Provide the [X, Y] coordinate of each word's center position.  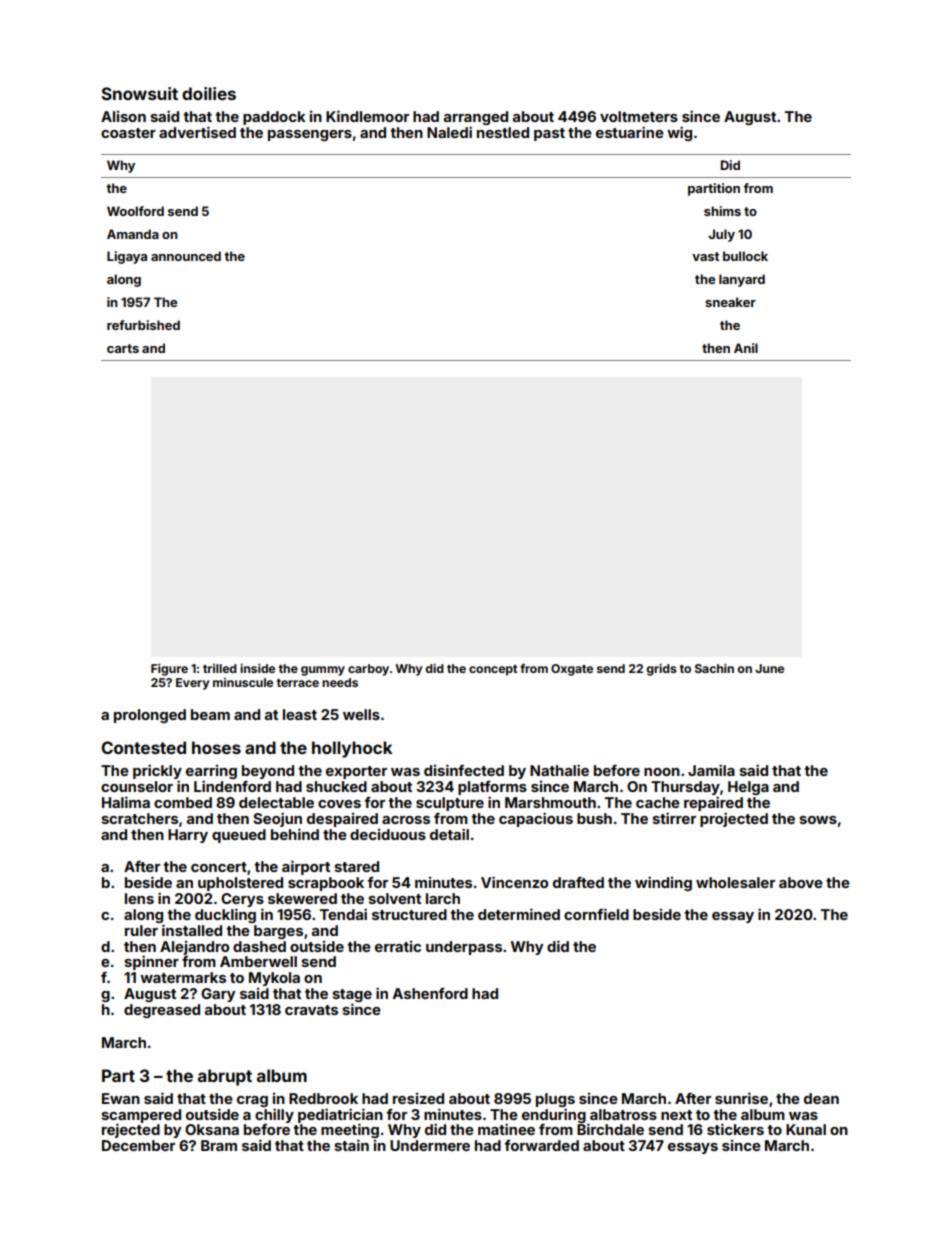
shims [722, 211]
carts [123, 348]
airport [306, 867]
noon [662, 772]
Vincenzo [514, 882]
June [769, 668]
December [138, 1145]
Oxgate [572, 670]
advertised [197, 132]
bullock [745, 256]
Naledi [449, 132]
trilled [220, 668]
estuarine [630, 132]
